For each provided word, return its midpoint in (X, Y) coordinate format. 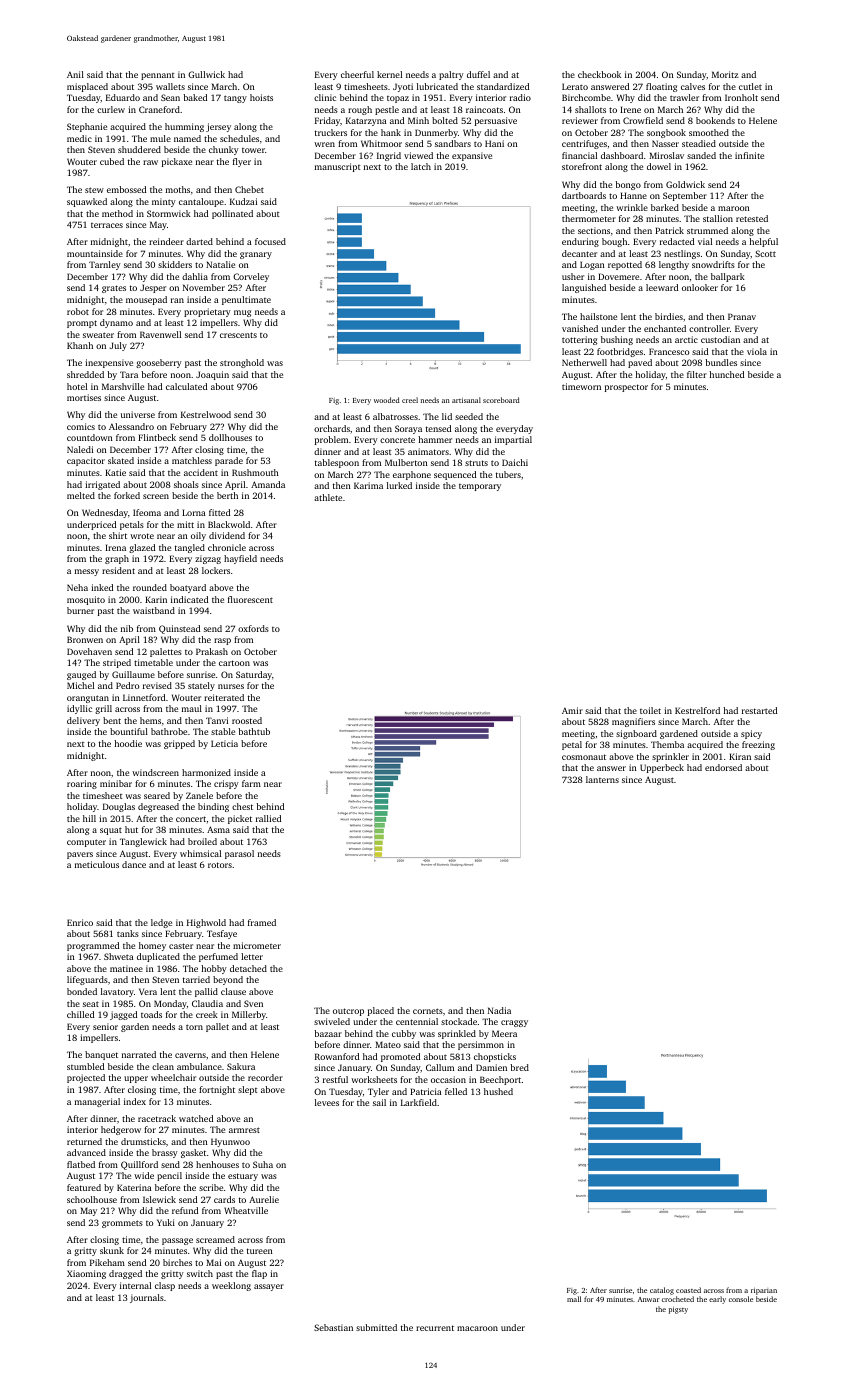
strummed (707, 230)
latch (421, 166)
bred (519, 1067)
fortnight (217, 1090)
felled (456, 1091)
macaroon (477, 1328)
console (741, 1299)
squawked (87, 202)
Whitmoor (381, 143)
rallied (268, 818)
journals (147, 1298)
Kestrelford (697, 710)
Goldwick (685, 184)
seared (157, 795)
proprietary (207, 312)
